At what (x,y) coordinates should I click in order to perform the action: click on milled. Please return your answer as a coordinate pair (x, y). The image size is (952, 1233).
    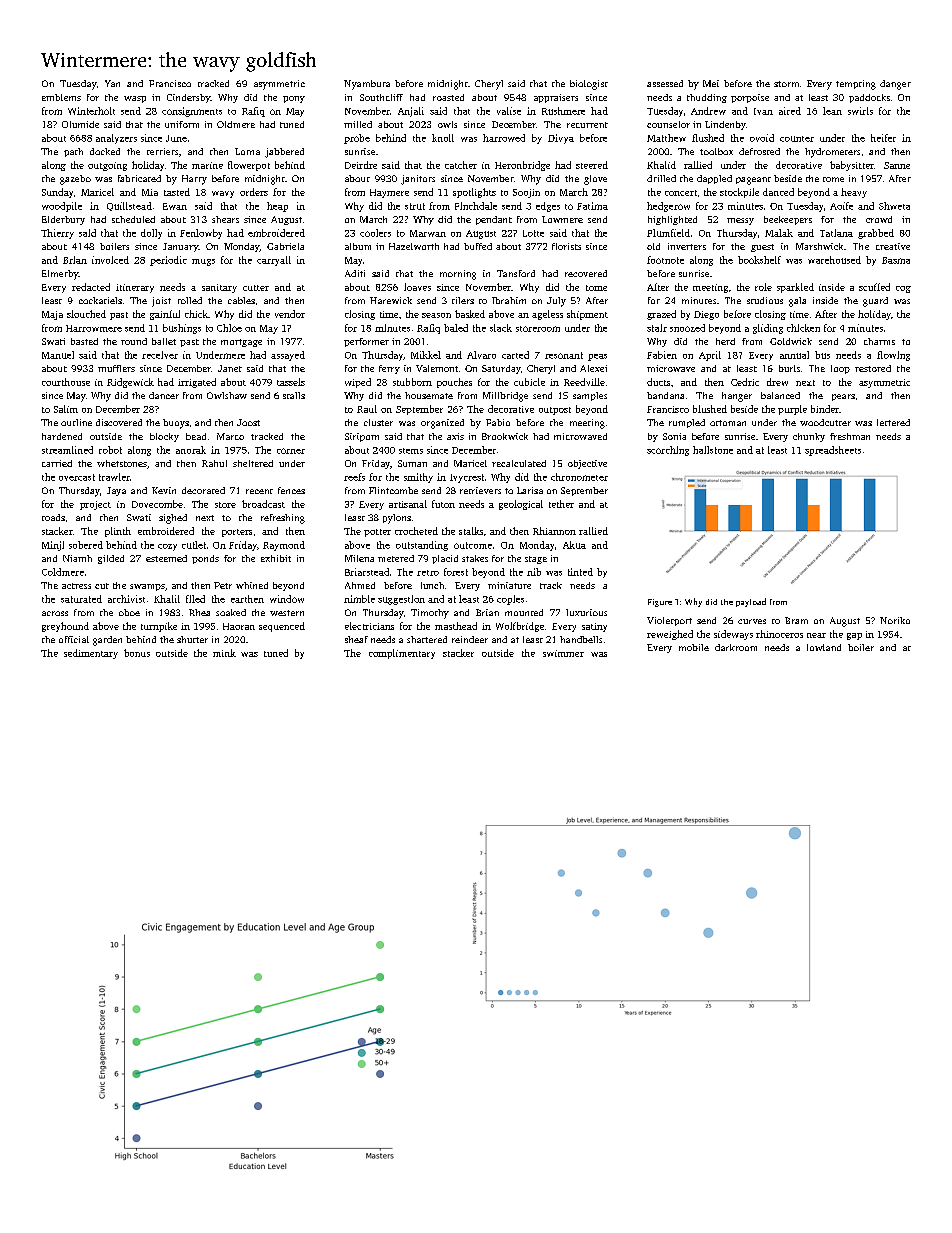
    Looking at the image, I should click on (358, 124).
